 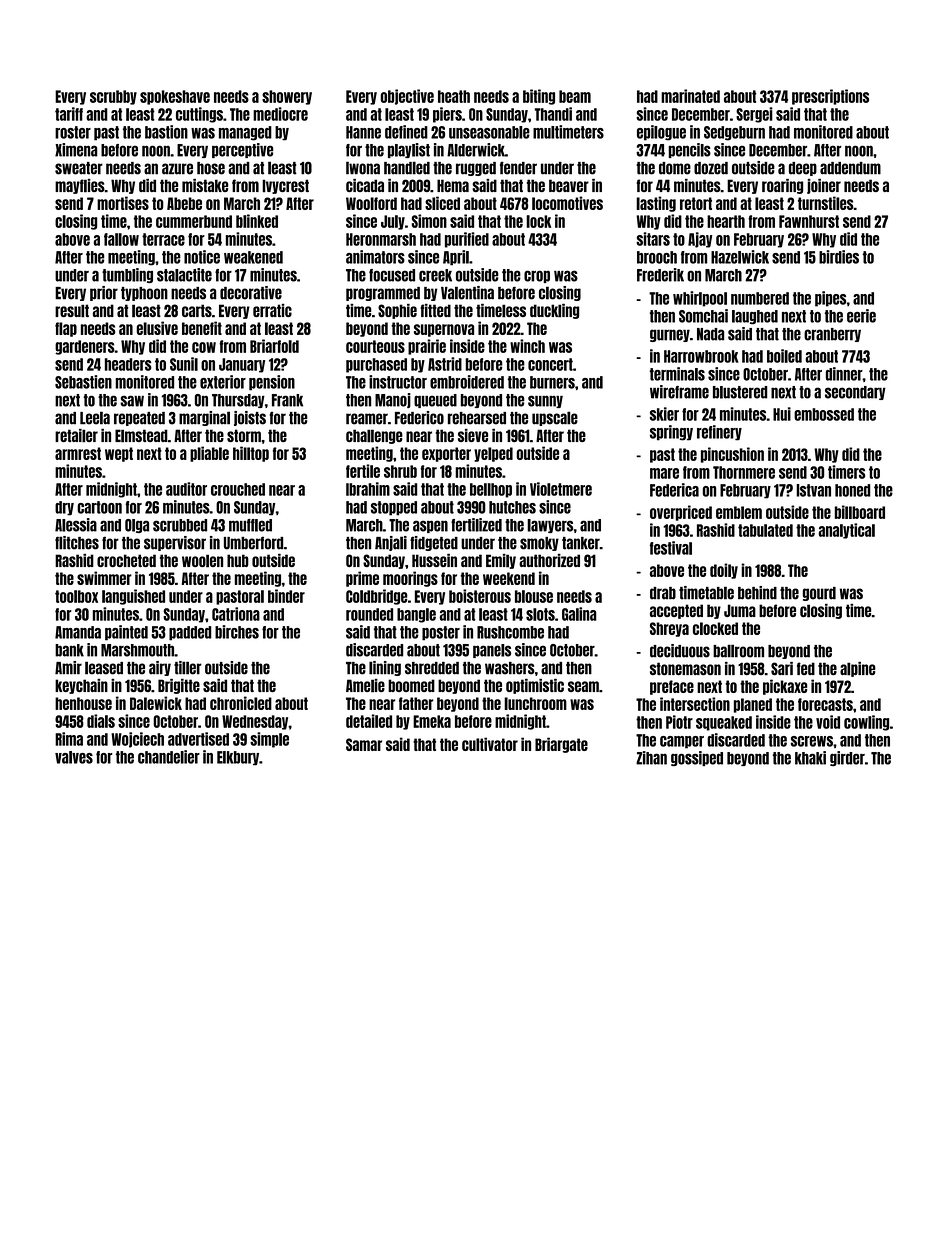 What do you see at coordinates (393, 222) in the document?
I see `July` at bounding box center [393, 222].
